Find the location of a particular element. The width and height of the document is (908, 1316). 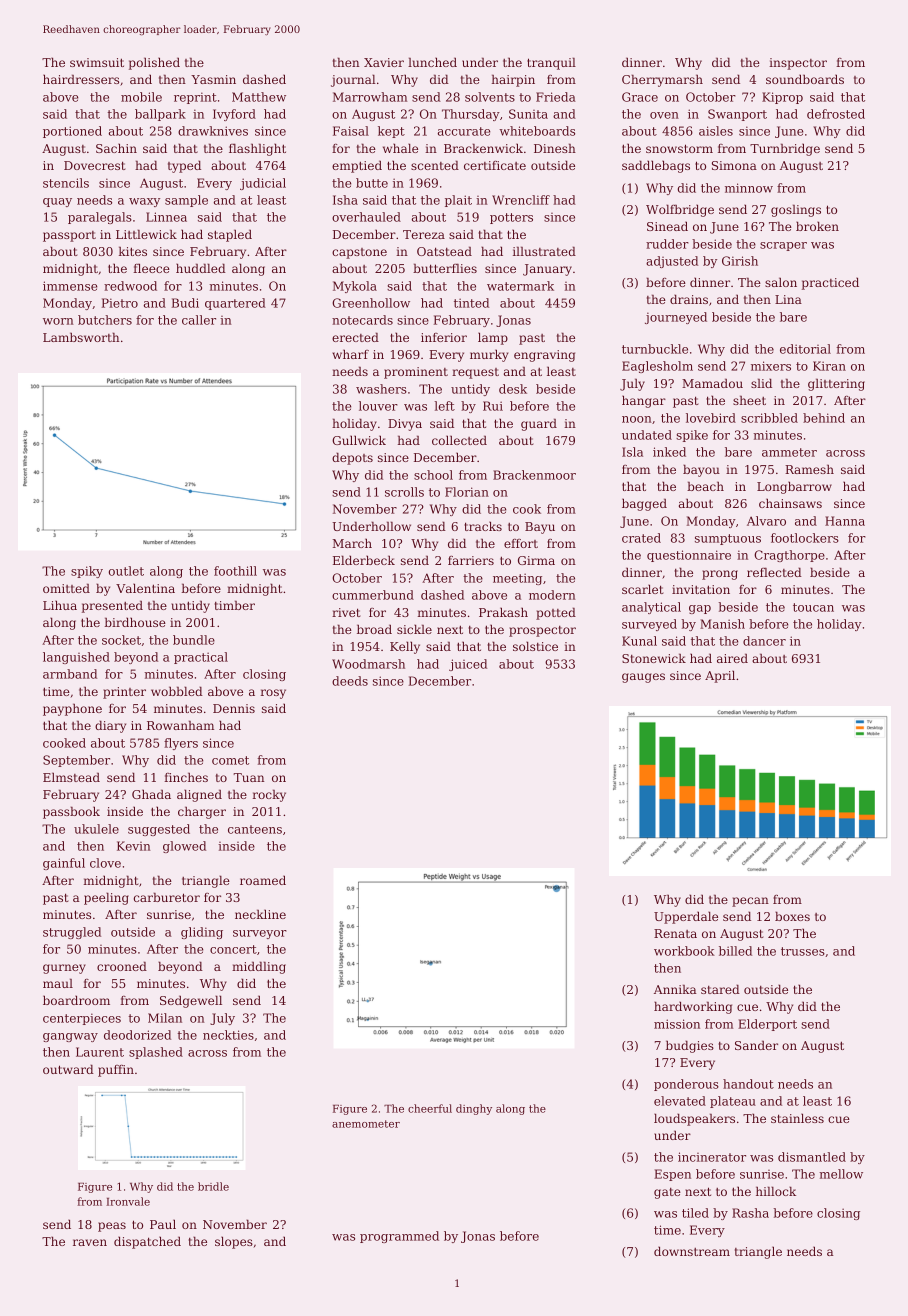

portioned is located at coordinates (72, 132).
